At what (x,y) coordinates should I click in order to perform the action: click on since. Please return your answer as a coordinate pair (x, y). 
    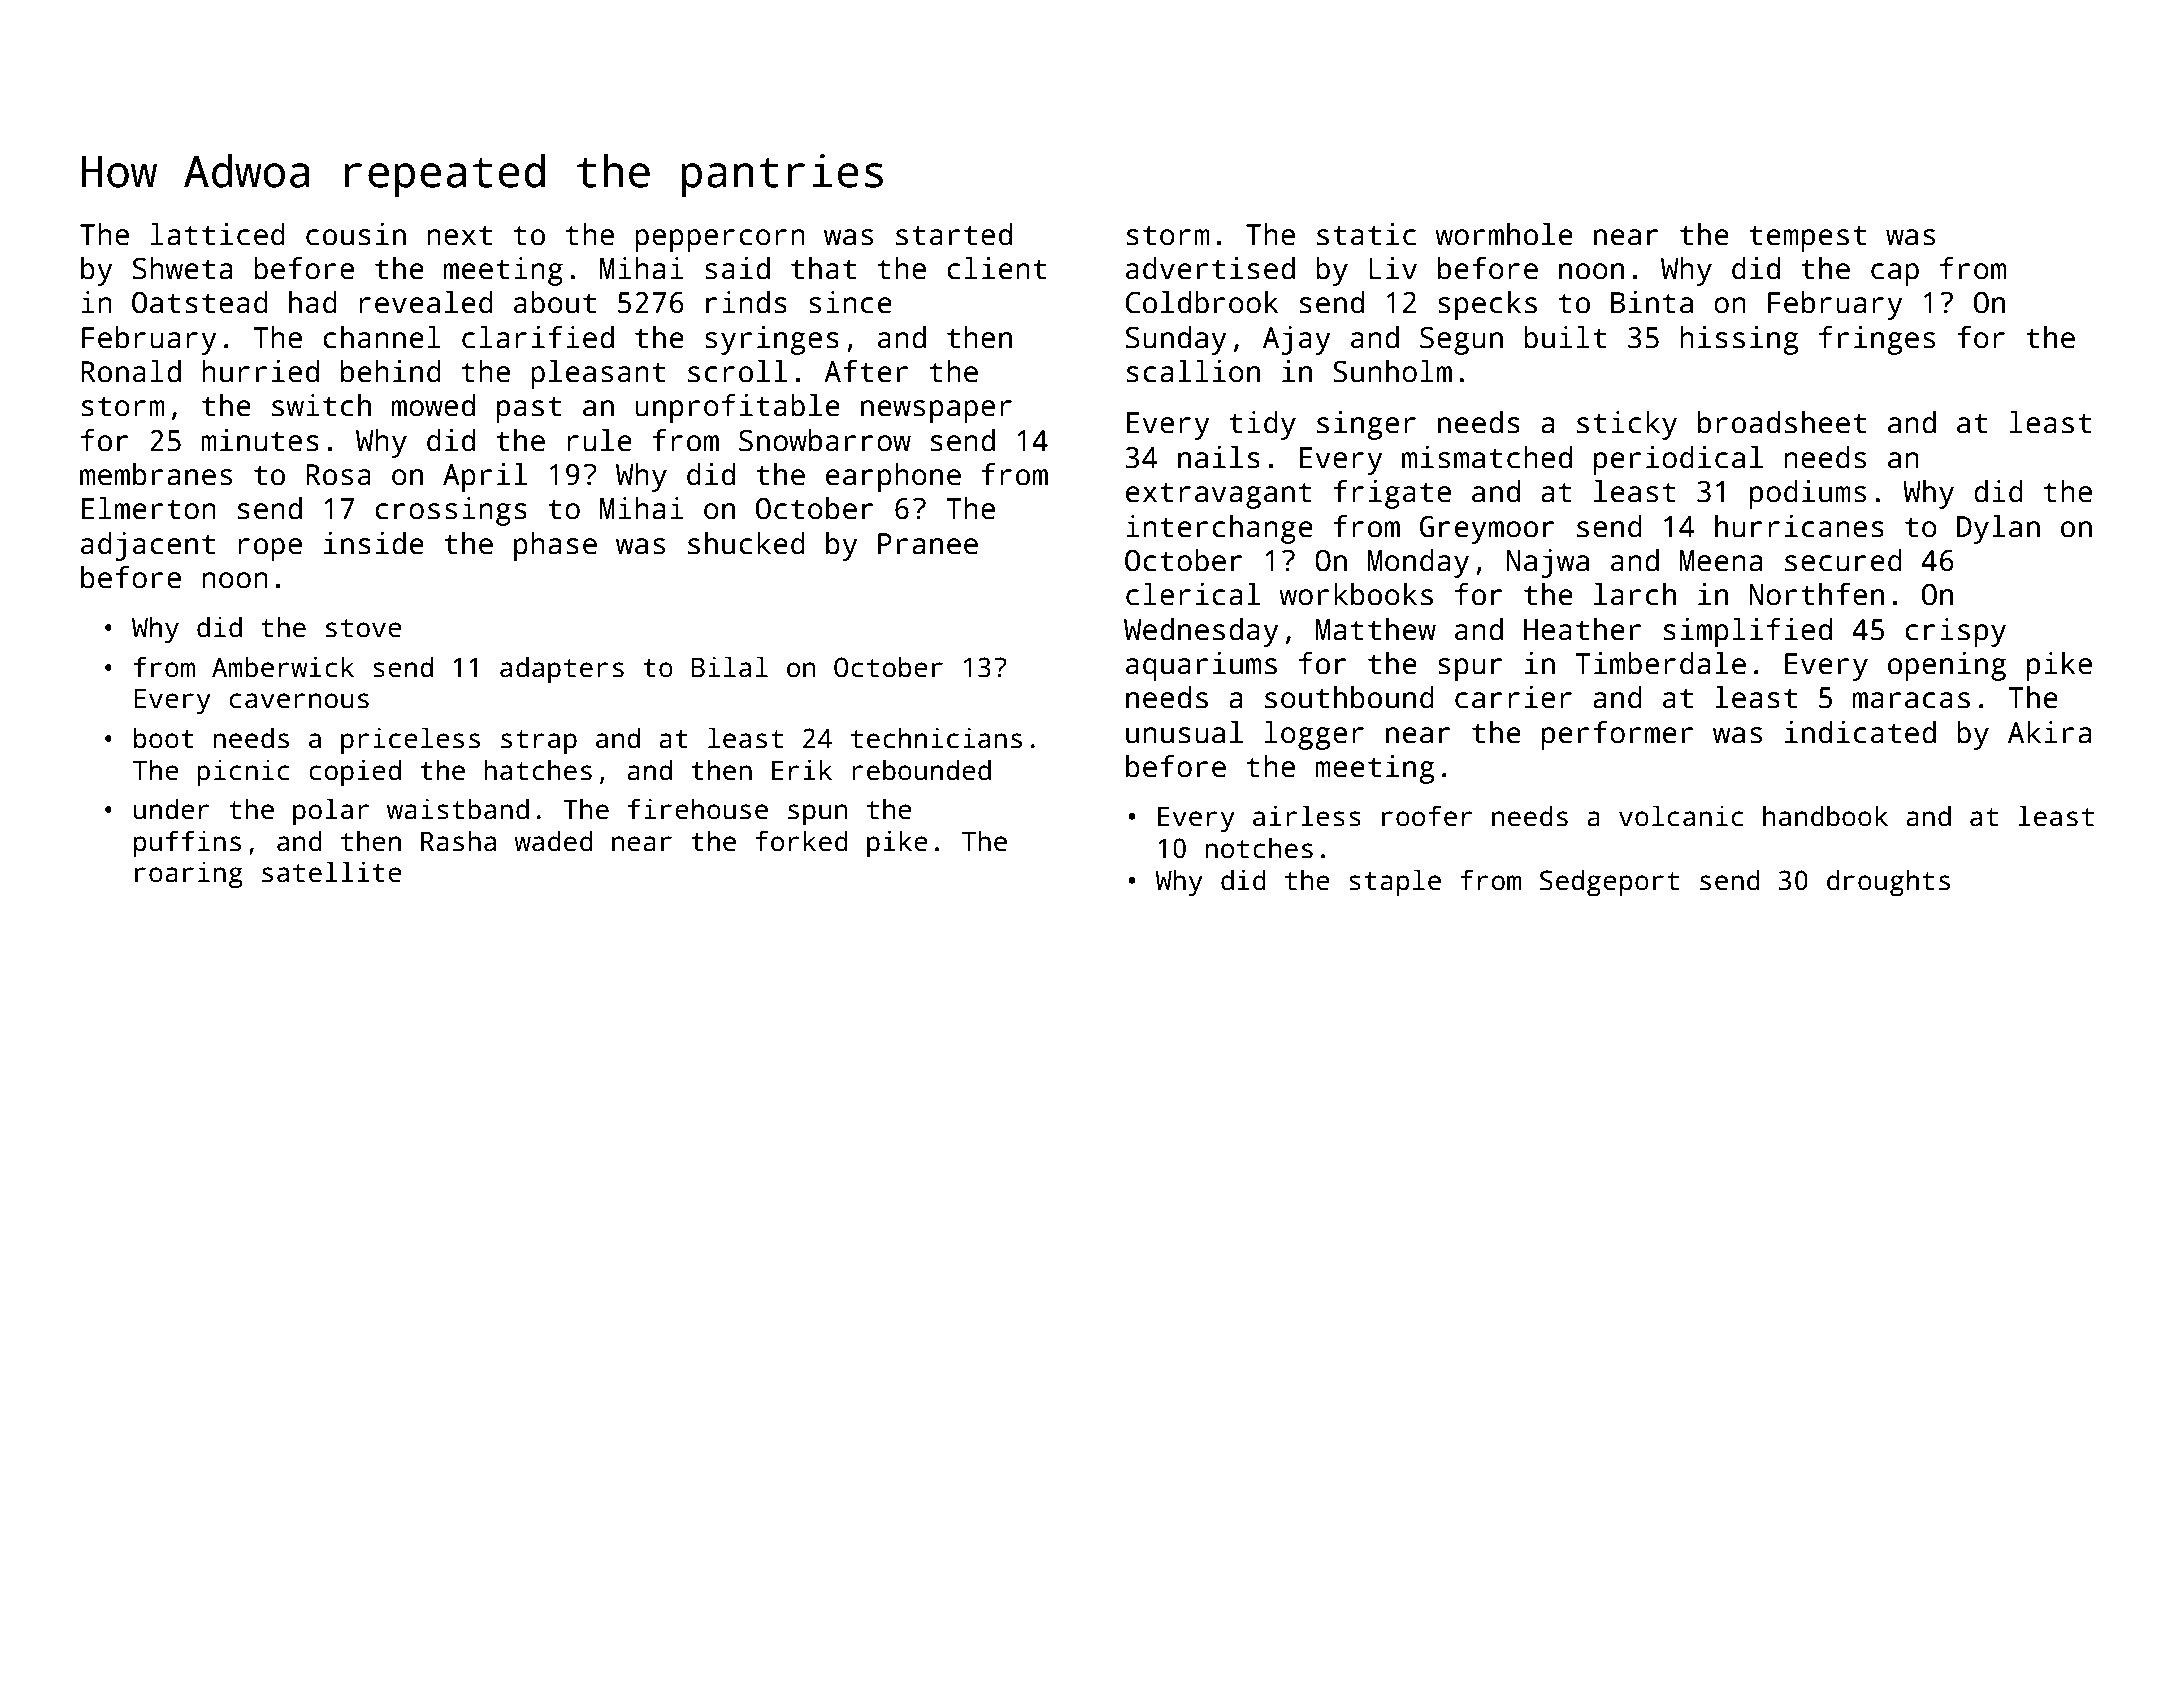
    Looking at the image, I should click on (850, 302).
